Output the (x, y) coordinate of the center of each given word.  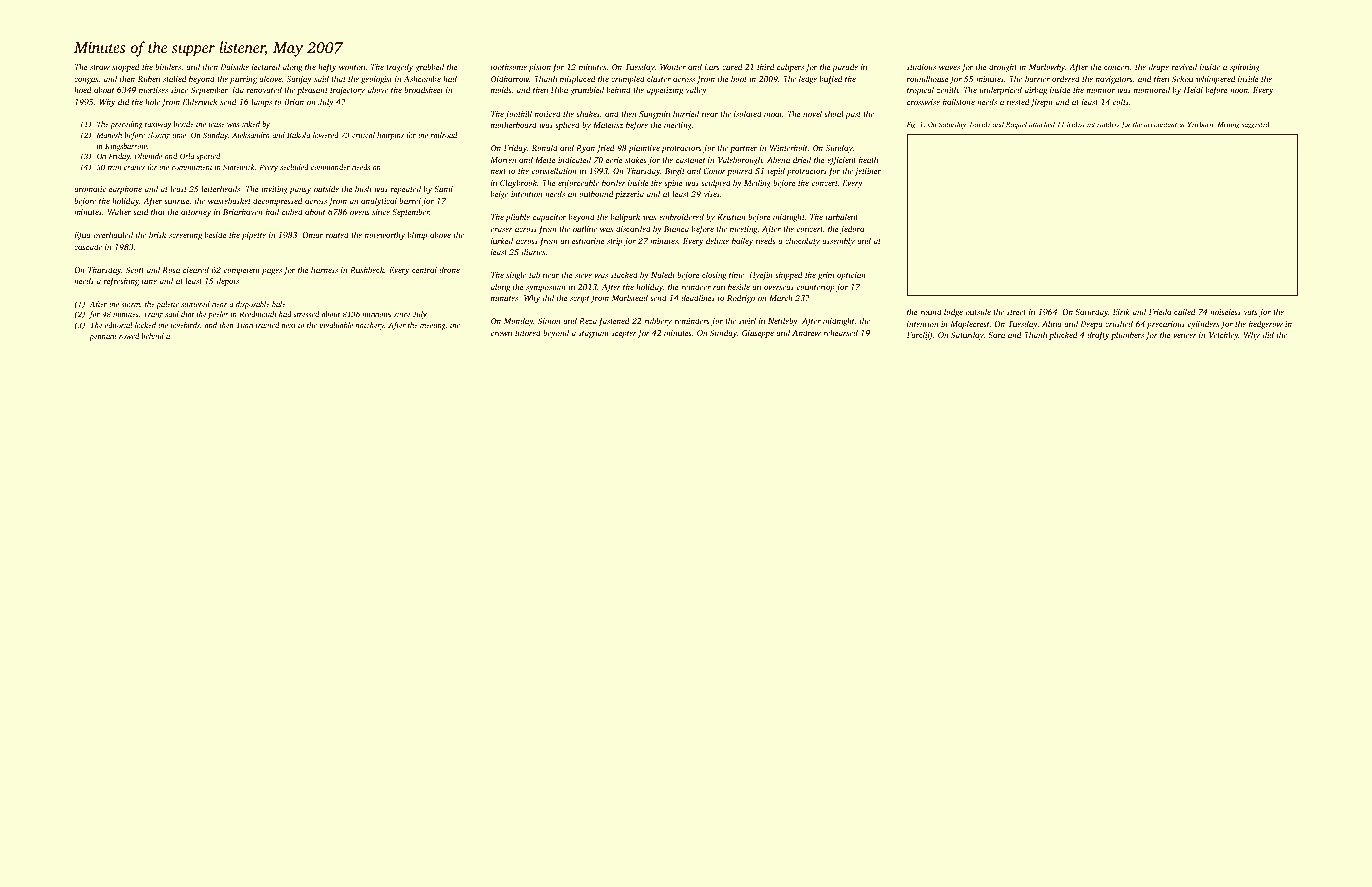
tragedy (399, 67)
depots (228, 281)
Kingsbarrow (126, 147)
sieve (583, 275)
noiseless (1225, 311)
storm (130, 305)
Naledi (663, 274)
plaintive (644, 148)
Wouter (673, 67)
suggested (1255, 125)
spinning (1245, 68)
